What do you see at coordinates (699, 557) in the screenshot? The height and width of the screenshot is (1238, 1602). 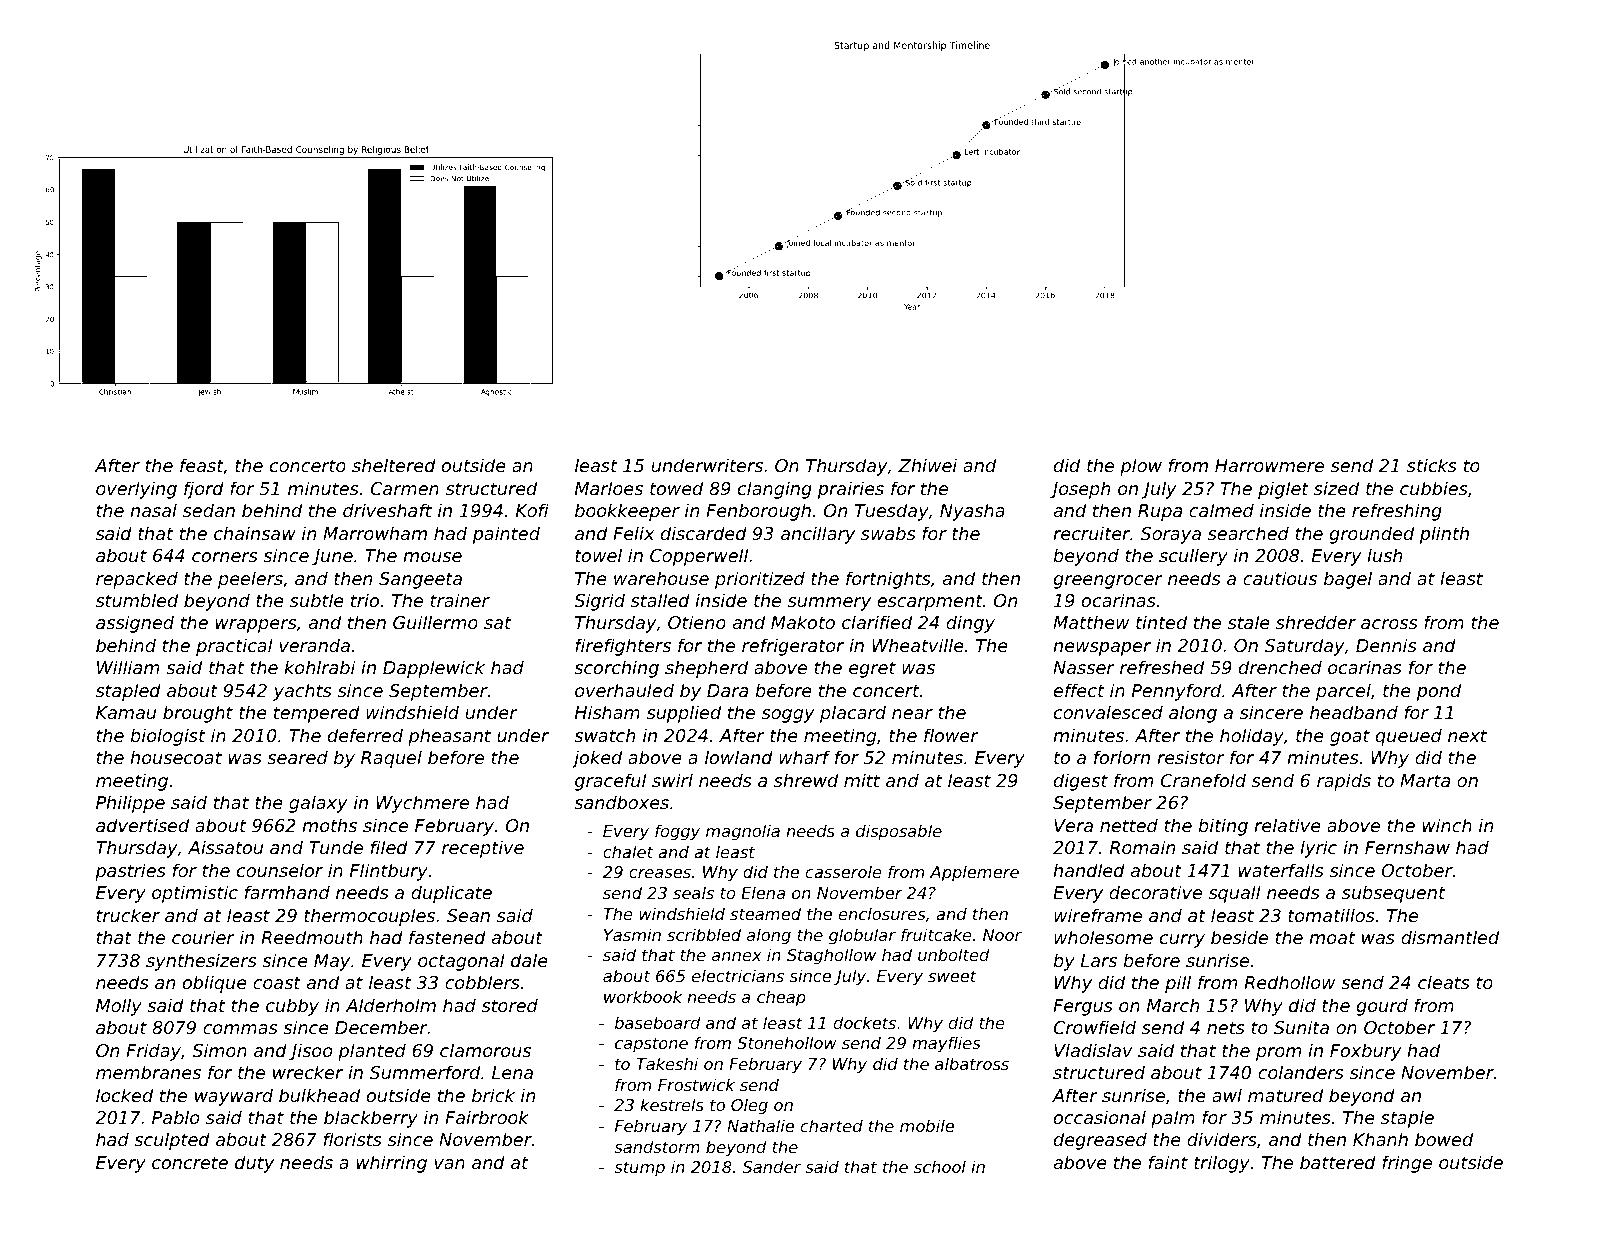 I see `Copperwell` at bounding box center [699, 557].
